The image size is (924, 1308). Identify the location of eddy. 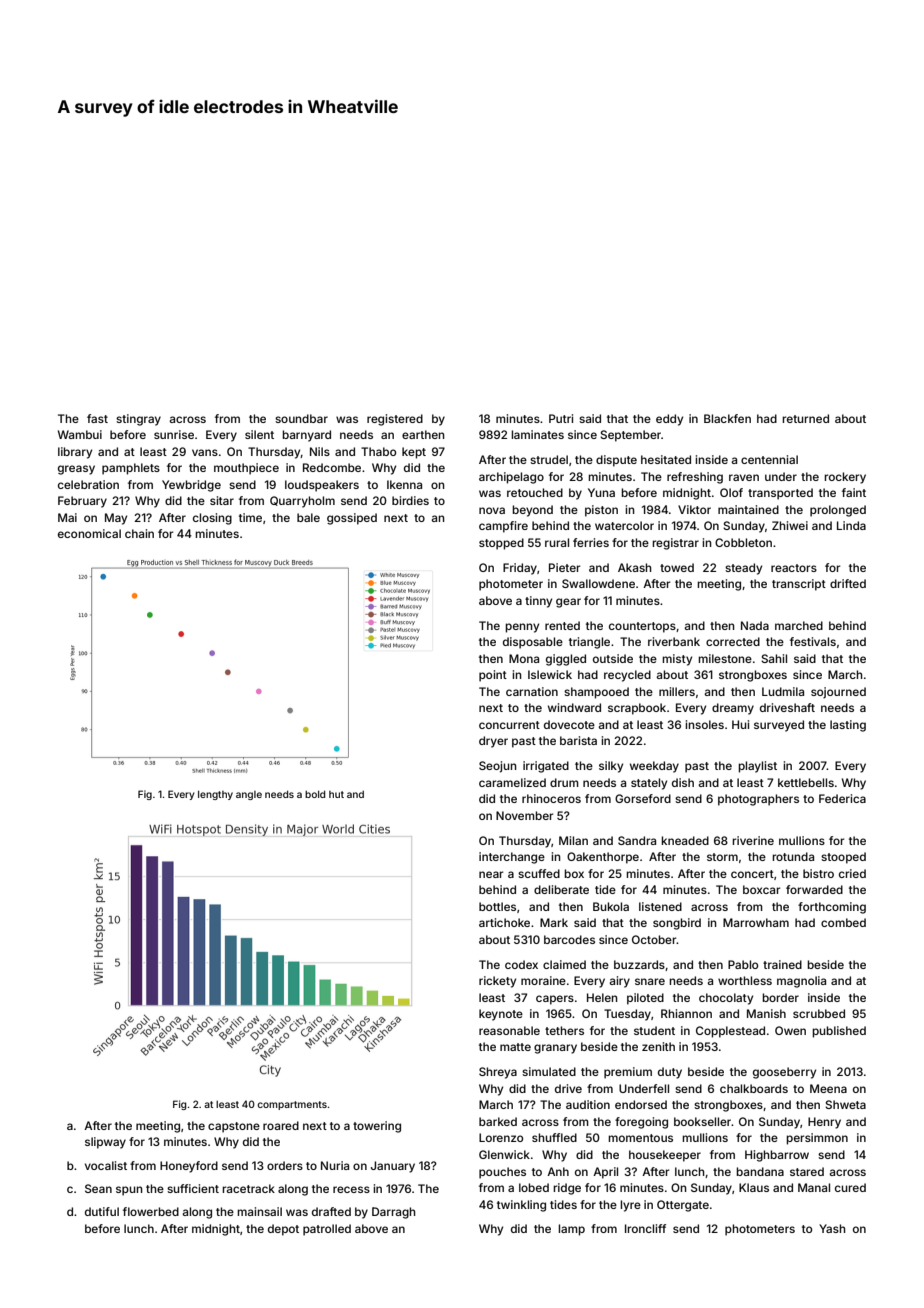
(669, 420).
